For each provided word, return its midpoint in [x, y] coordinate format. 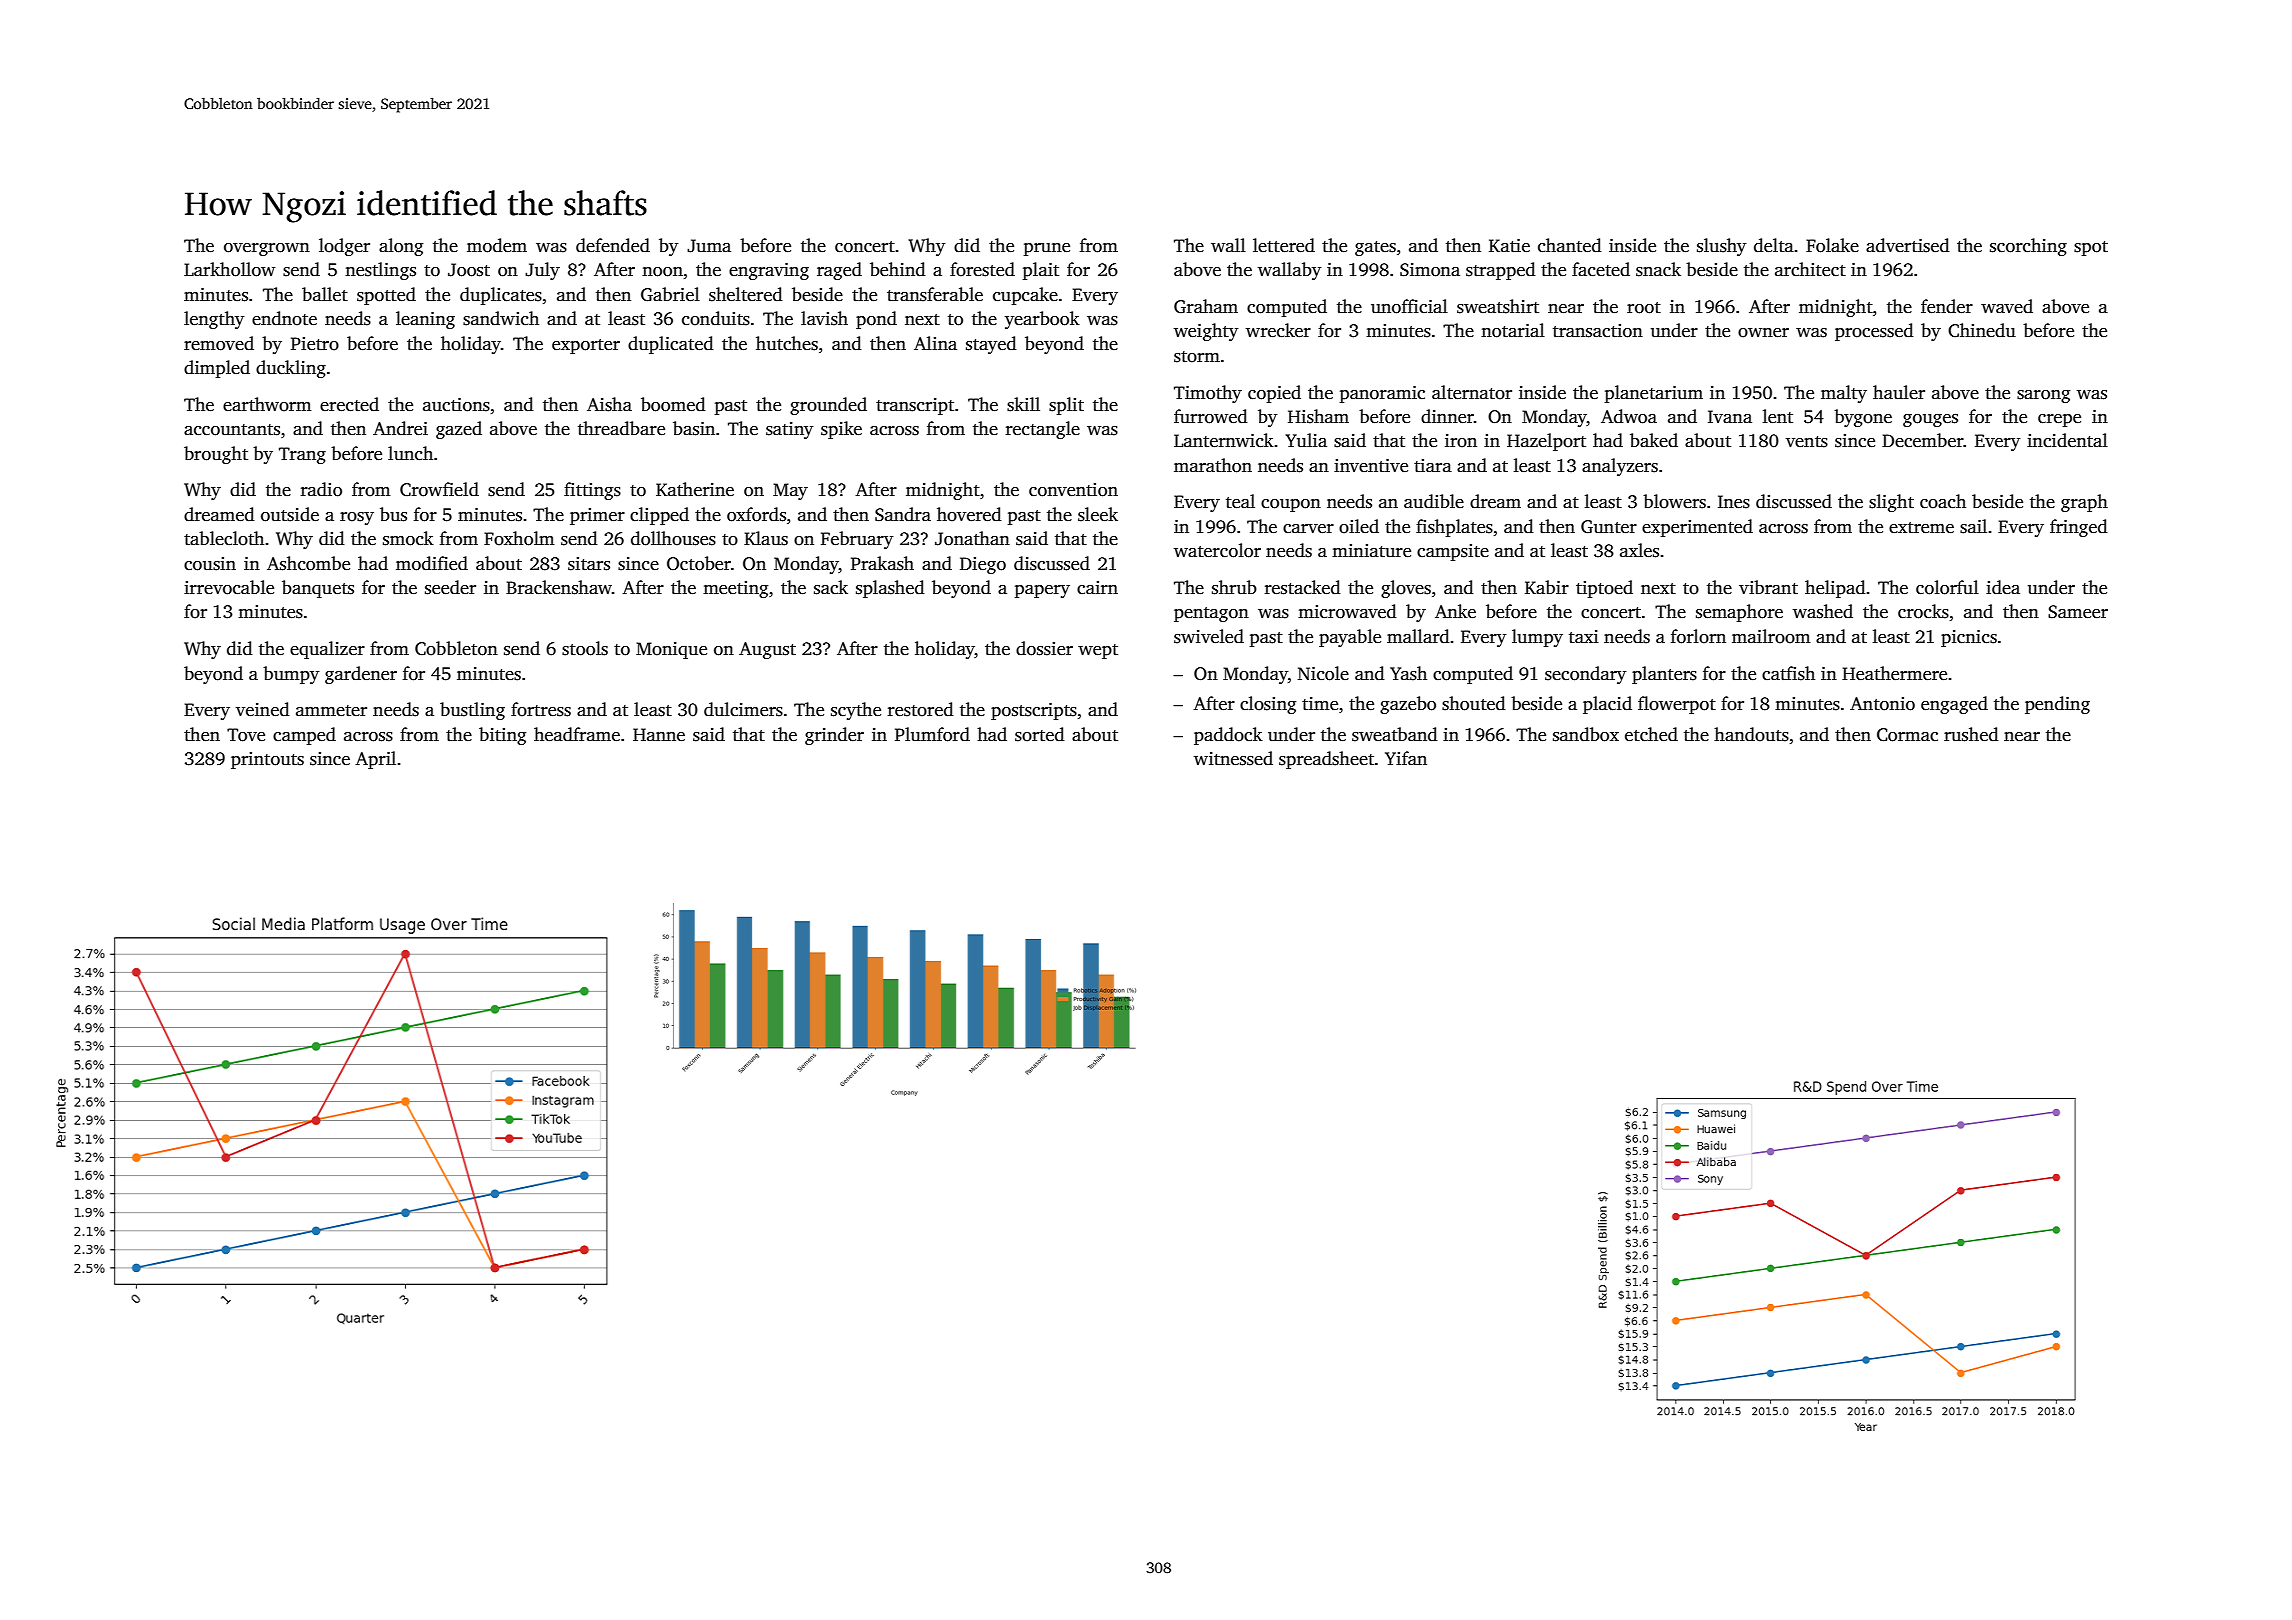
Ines [1734, 502]
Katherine [695, 489]
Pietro [315, 344]
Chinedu [1982, 330]
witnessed [1233, 758]
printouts [267, 760]
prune [1047, 249]
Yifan [1406, 758]
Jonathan [972, 538]
